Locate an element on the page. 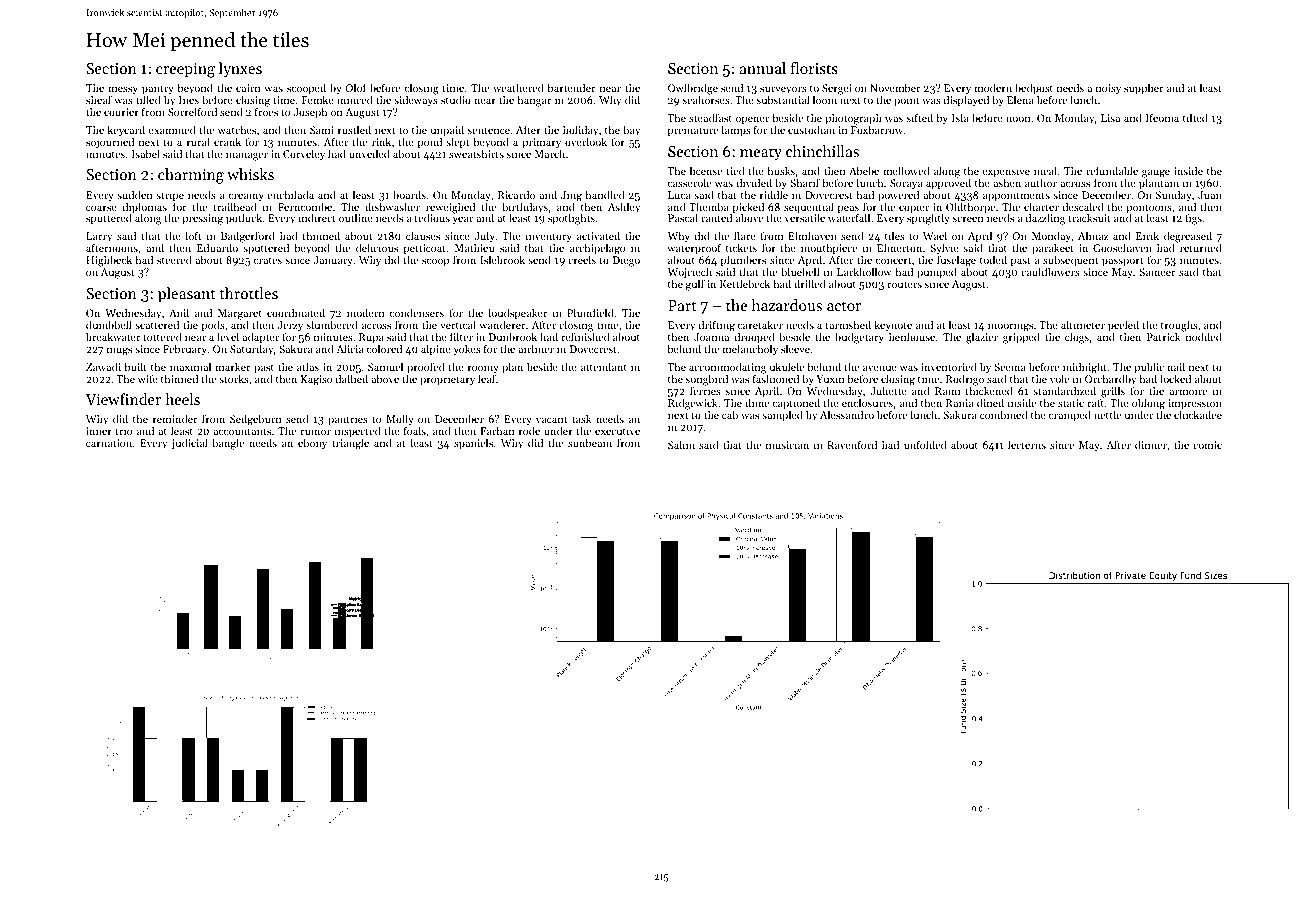 The height and width of the page is (924, 1308). musician is located at coordinates (787, 445).
